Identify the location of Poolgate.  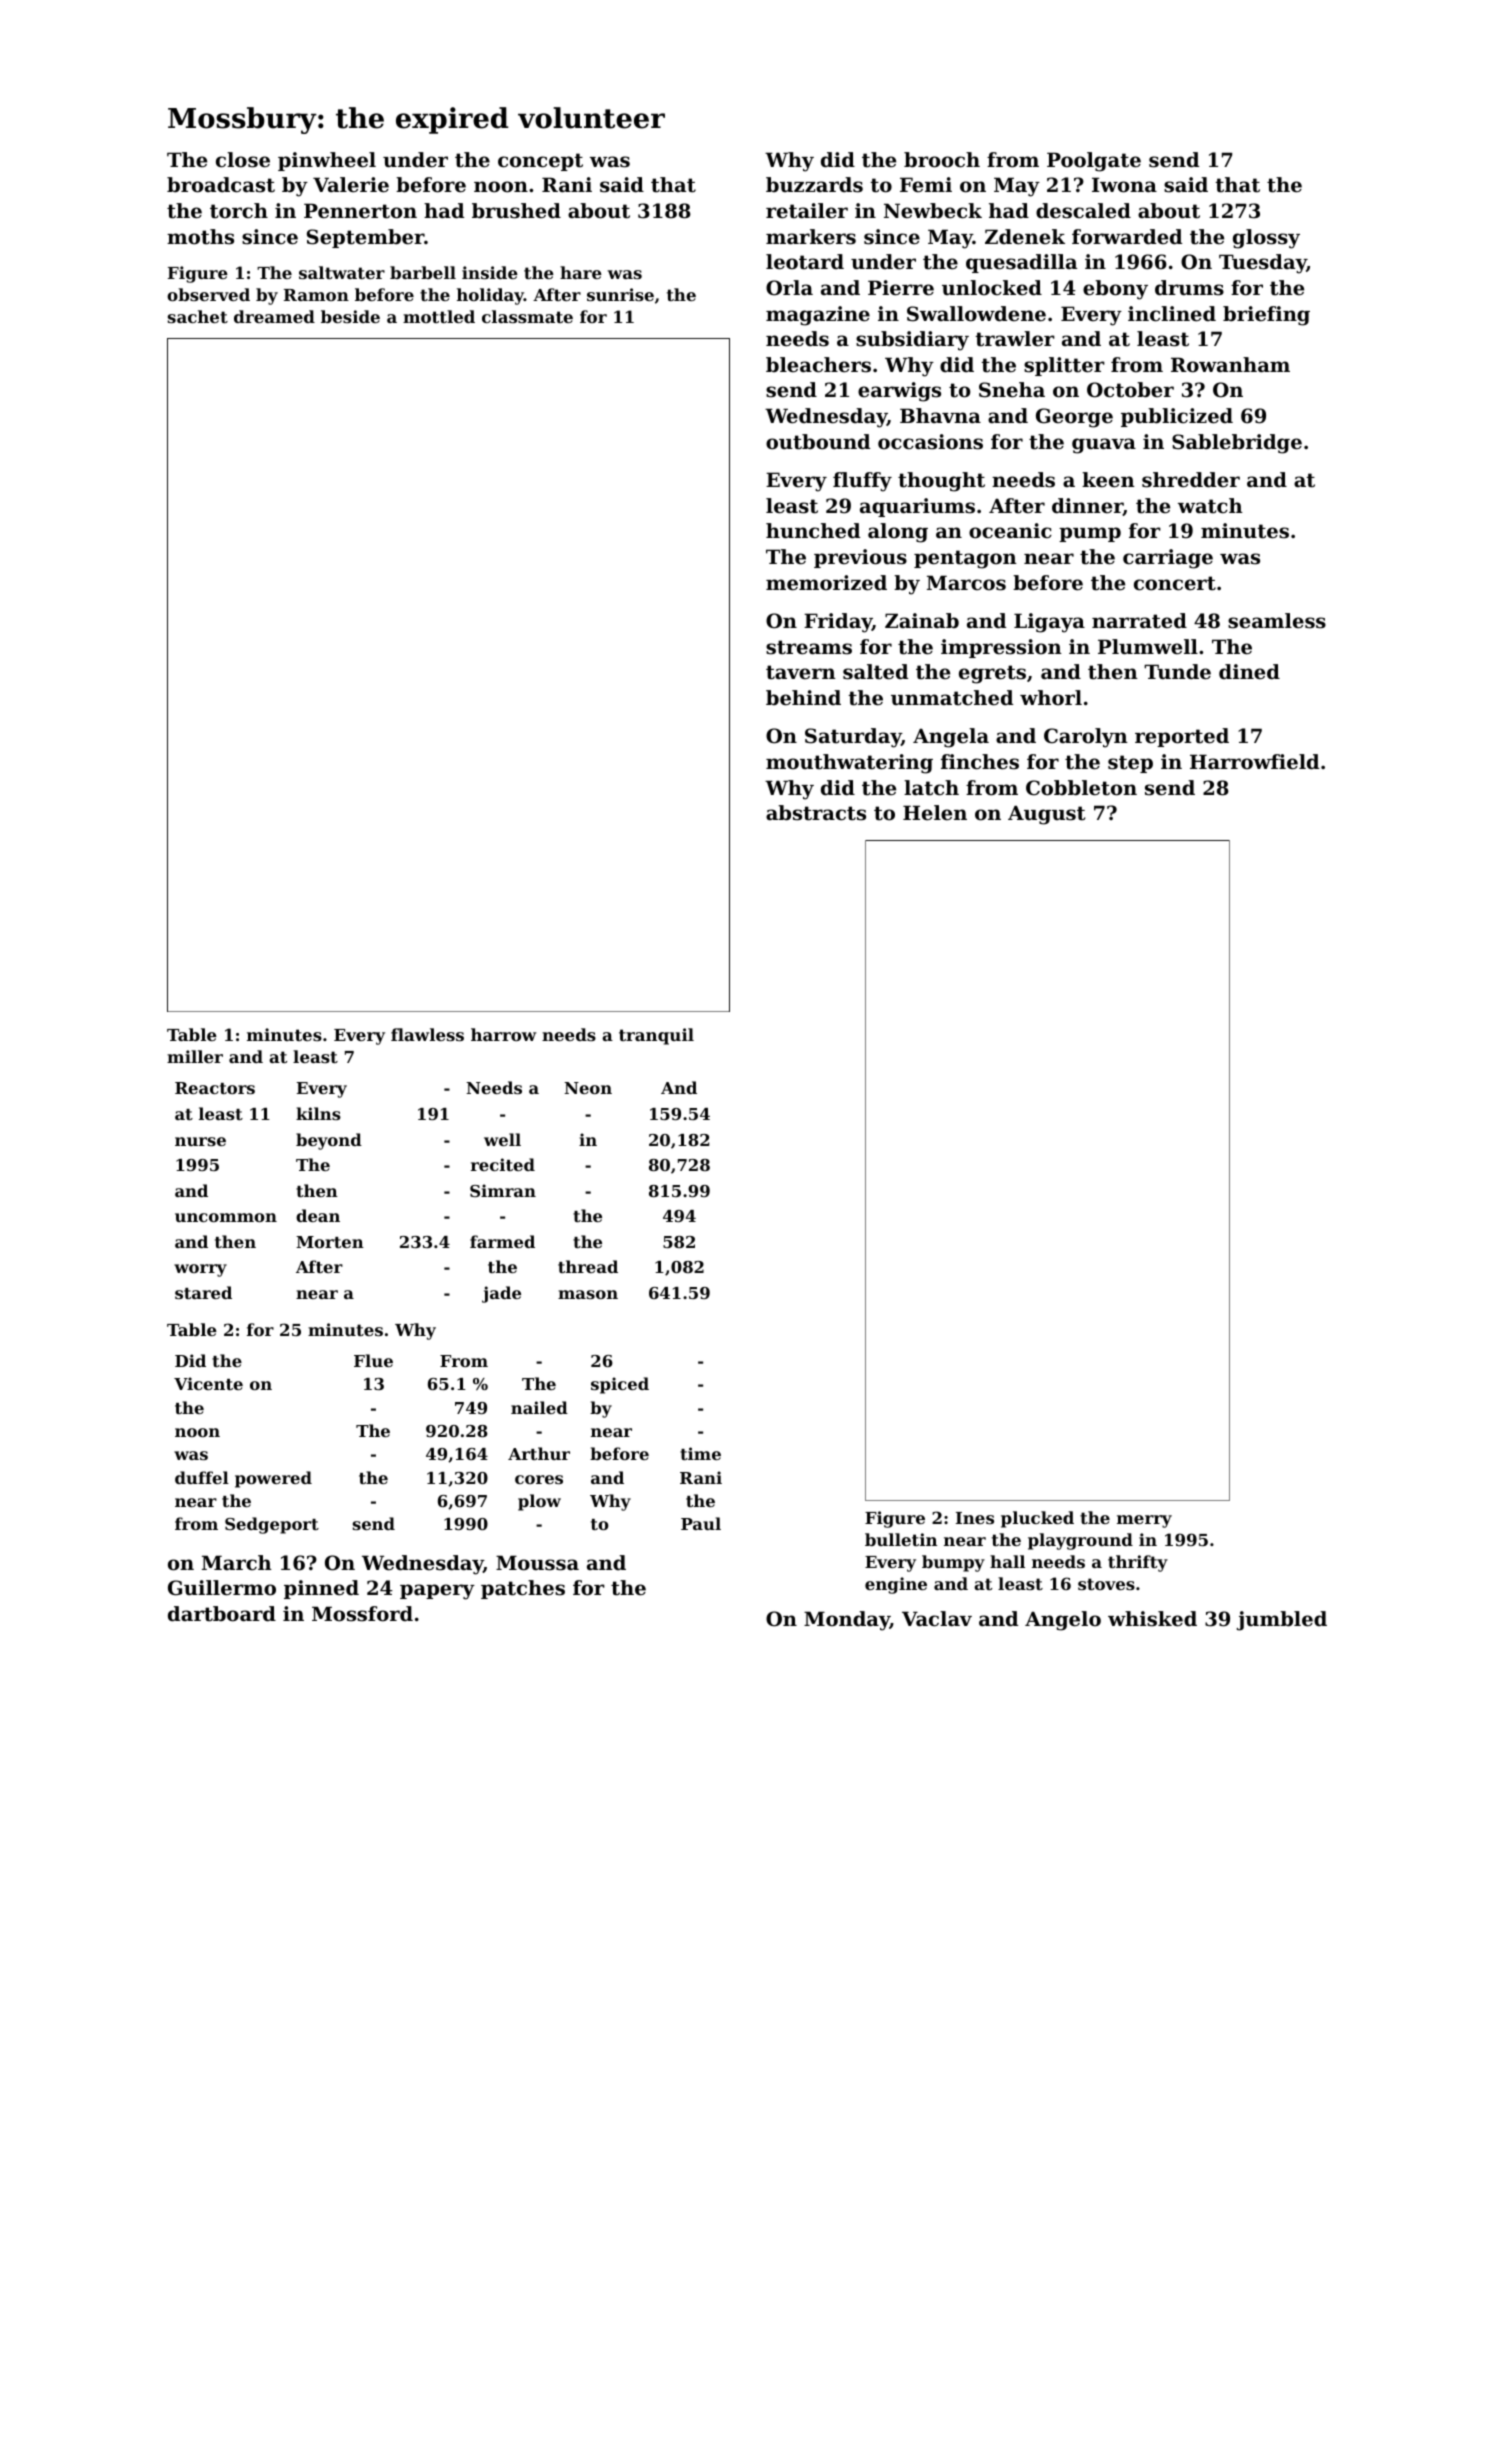
(1094, 162).
